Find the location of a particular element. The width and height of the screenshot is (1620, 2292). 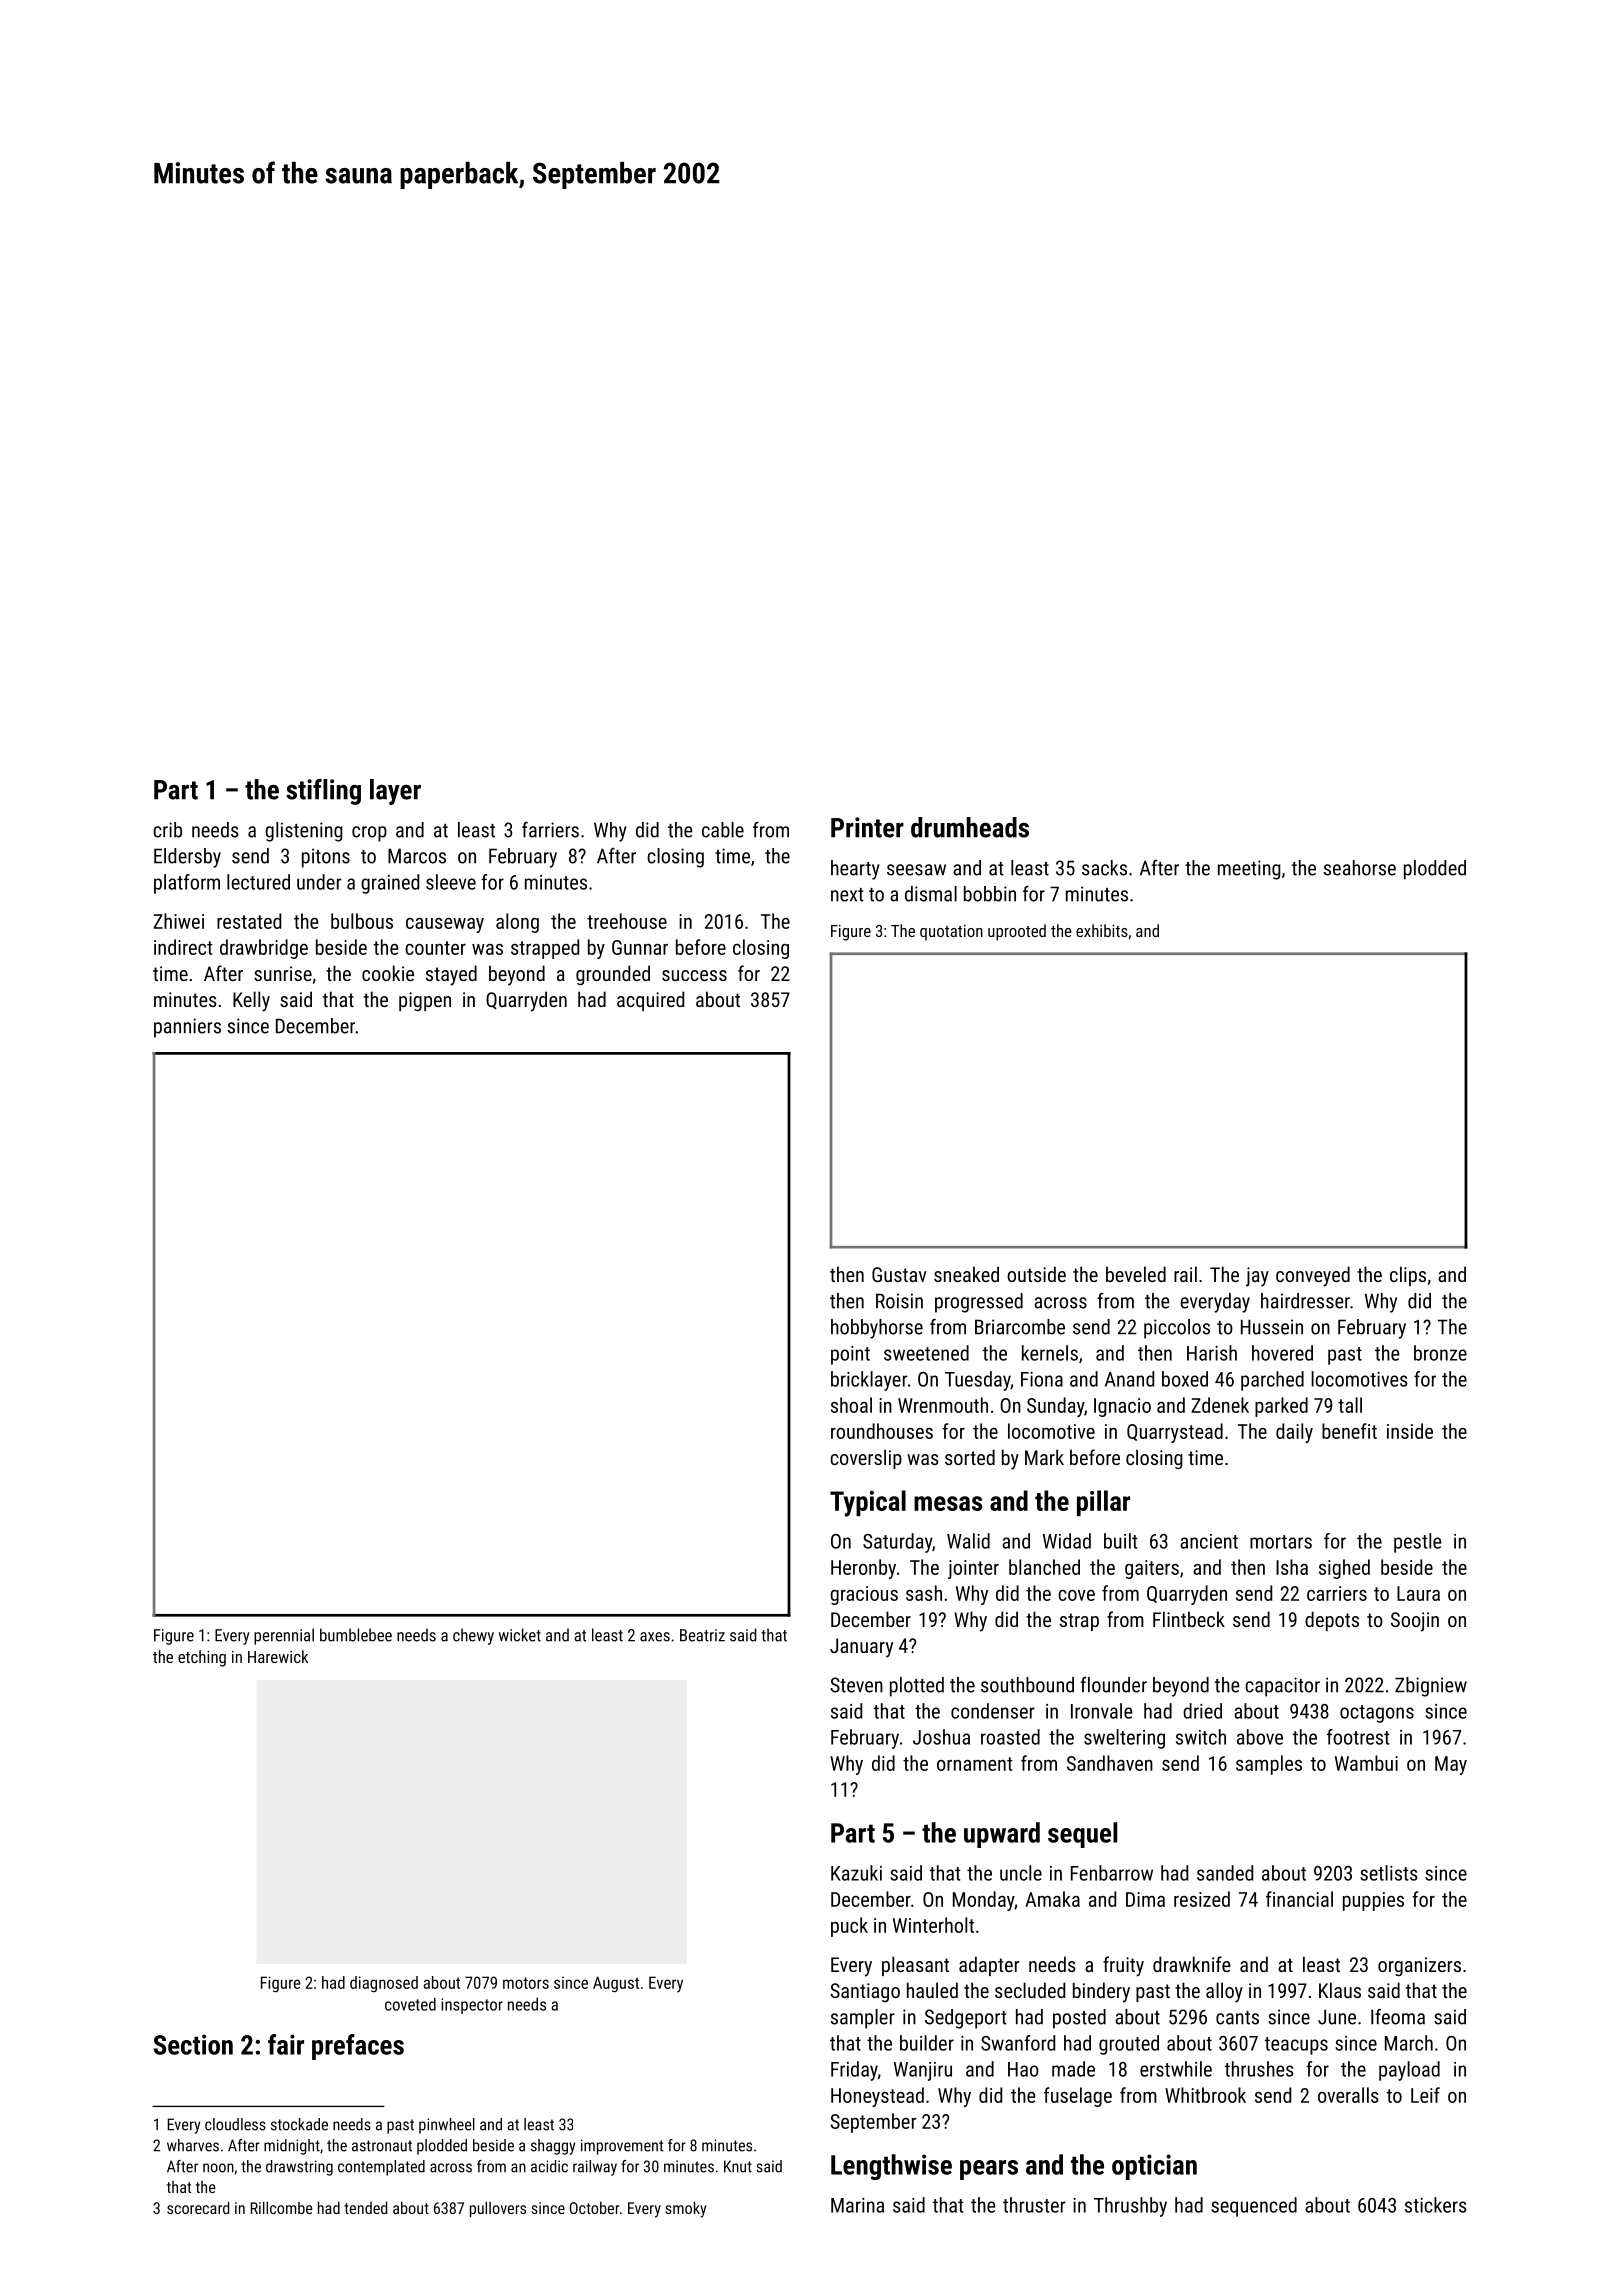

crib is located at coordinates (167, 830).
